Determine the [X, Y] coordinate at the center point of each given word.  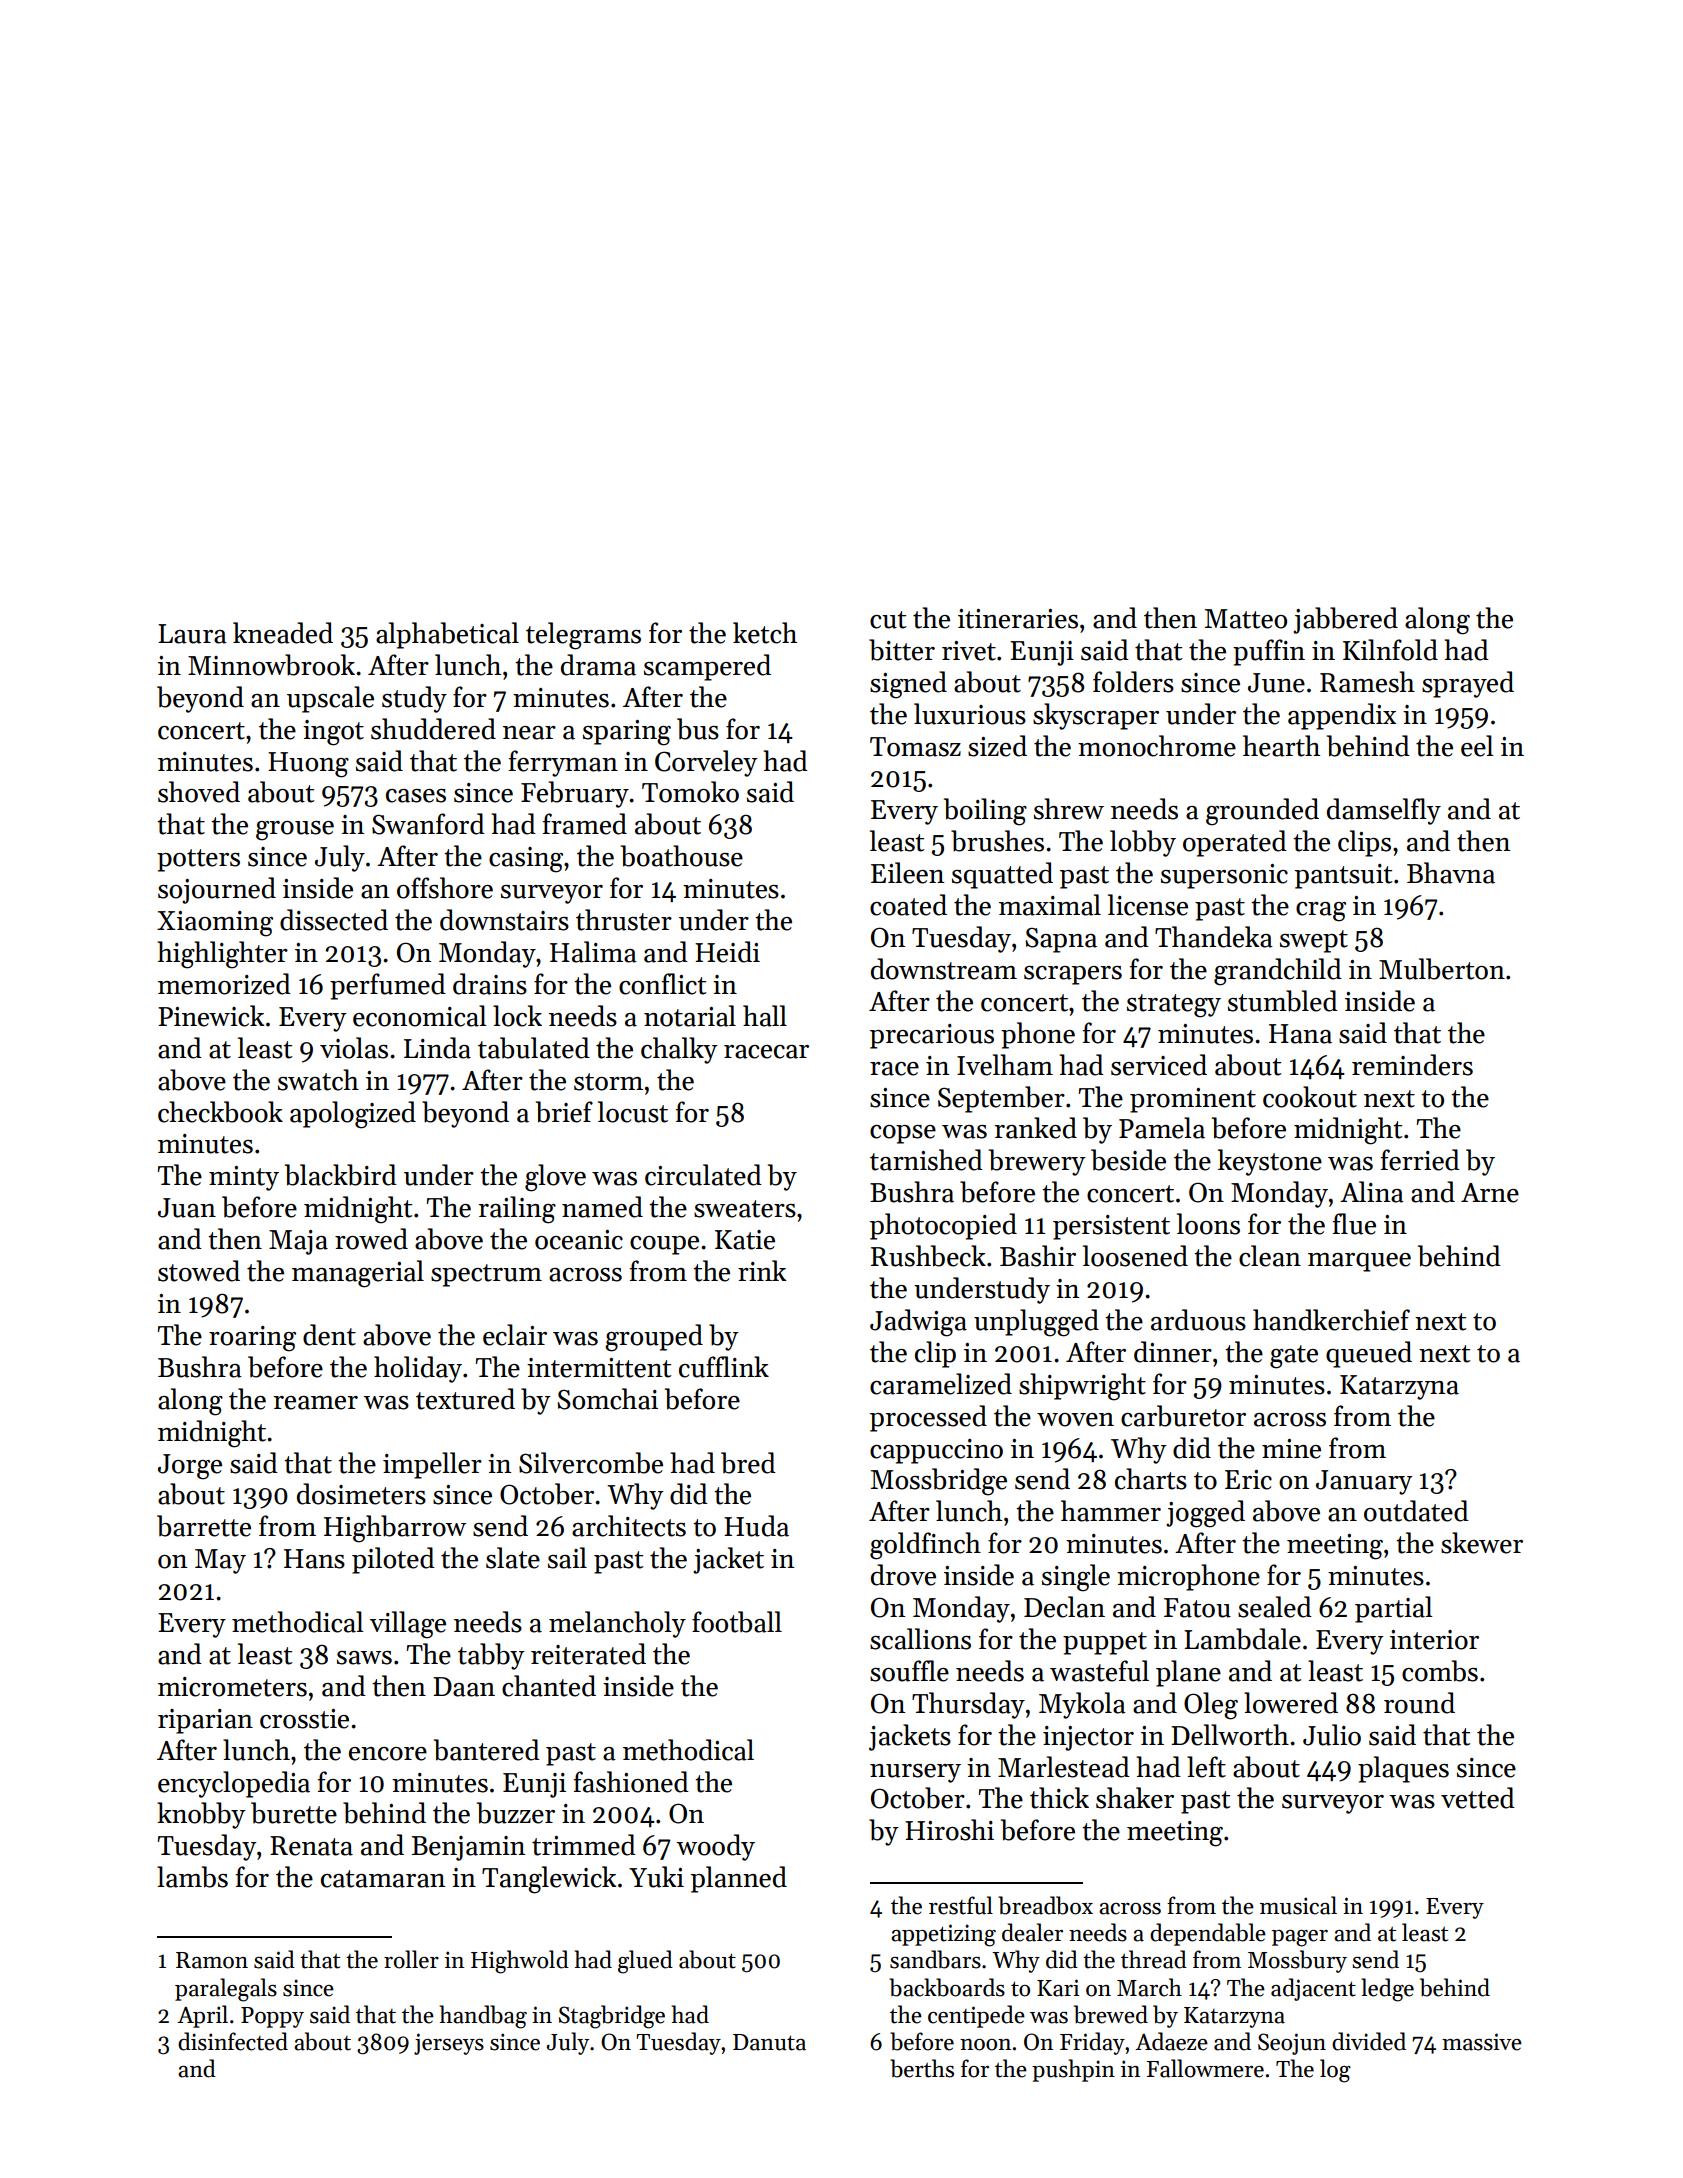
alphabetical [447, 635]
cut [888, 620]
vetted [1478, 1798]
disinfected [233, 2041]
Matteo [1246, 619]
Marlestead [1064, 1767]
